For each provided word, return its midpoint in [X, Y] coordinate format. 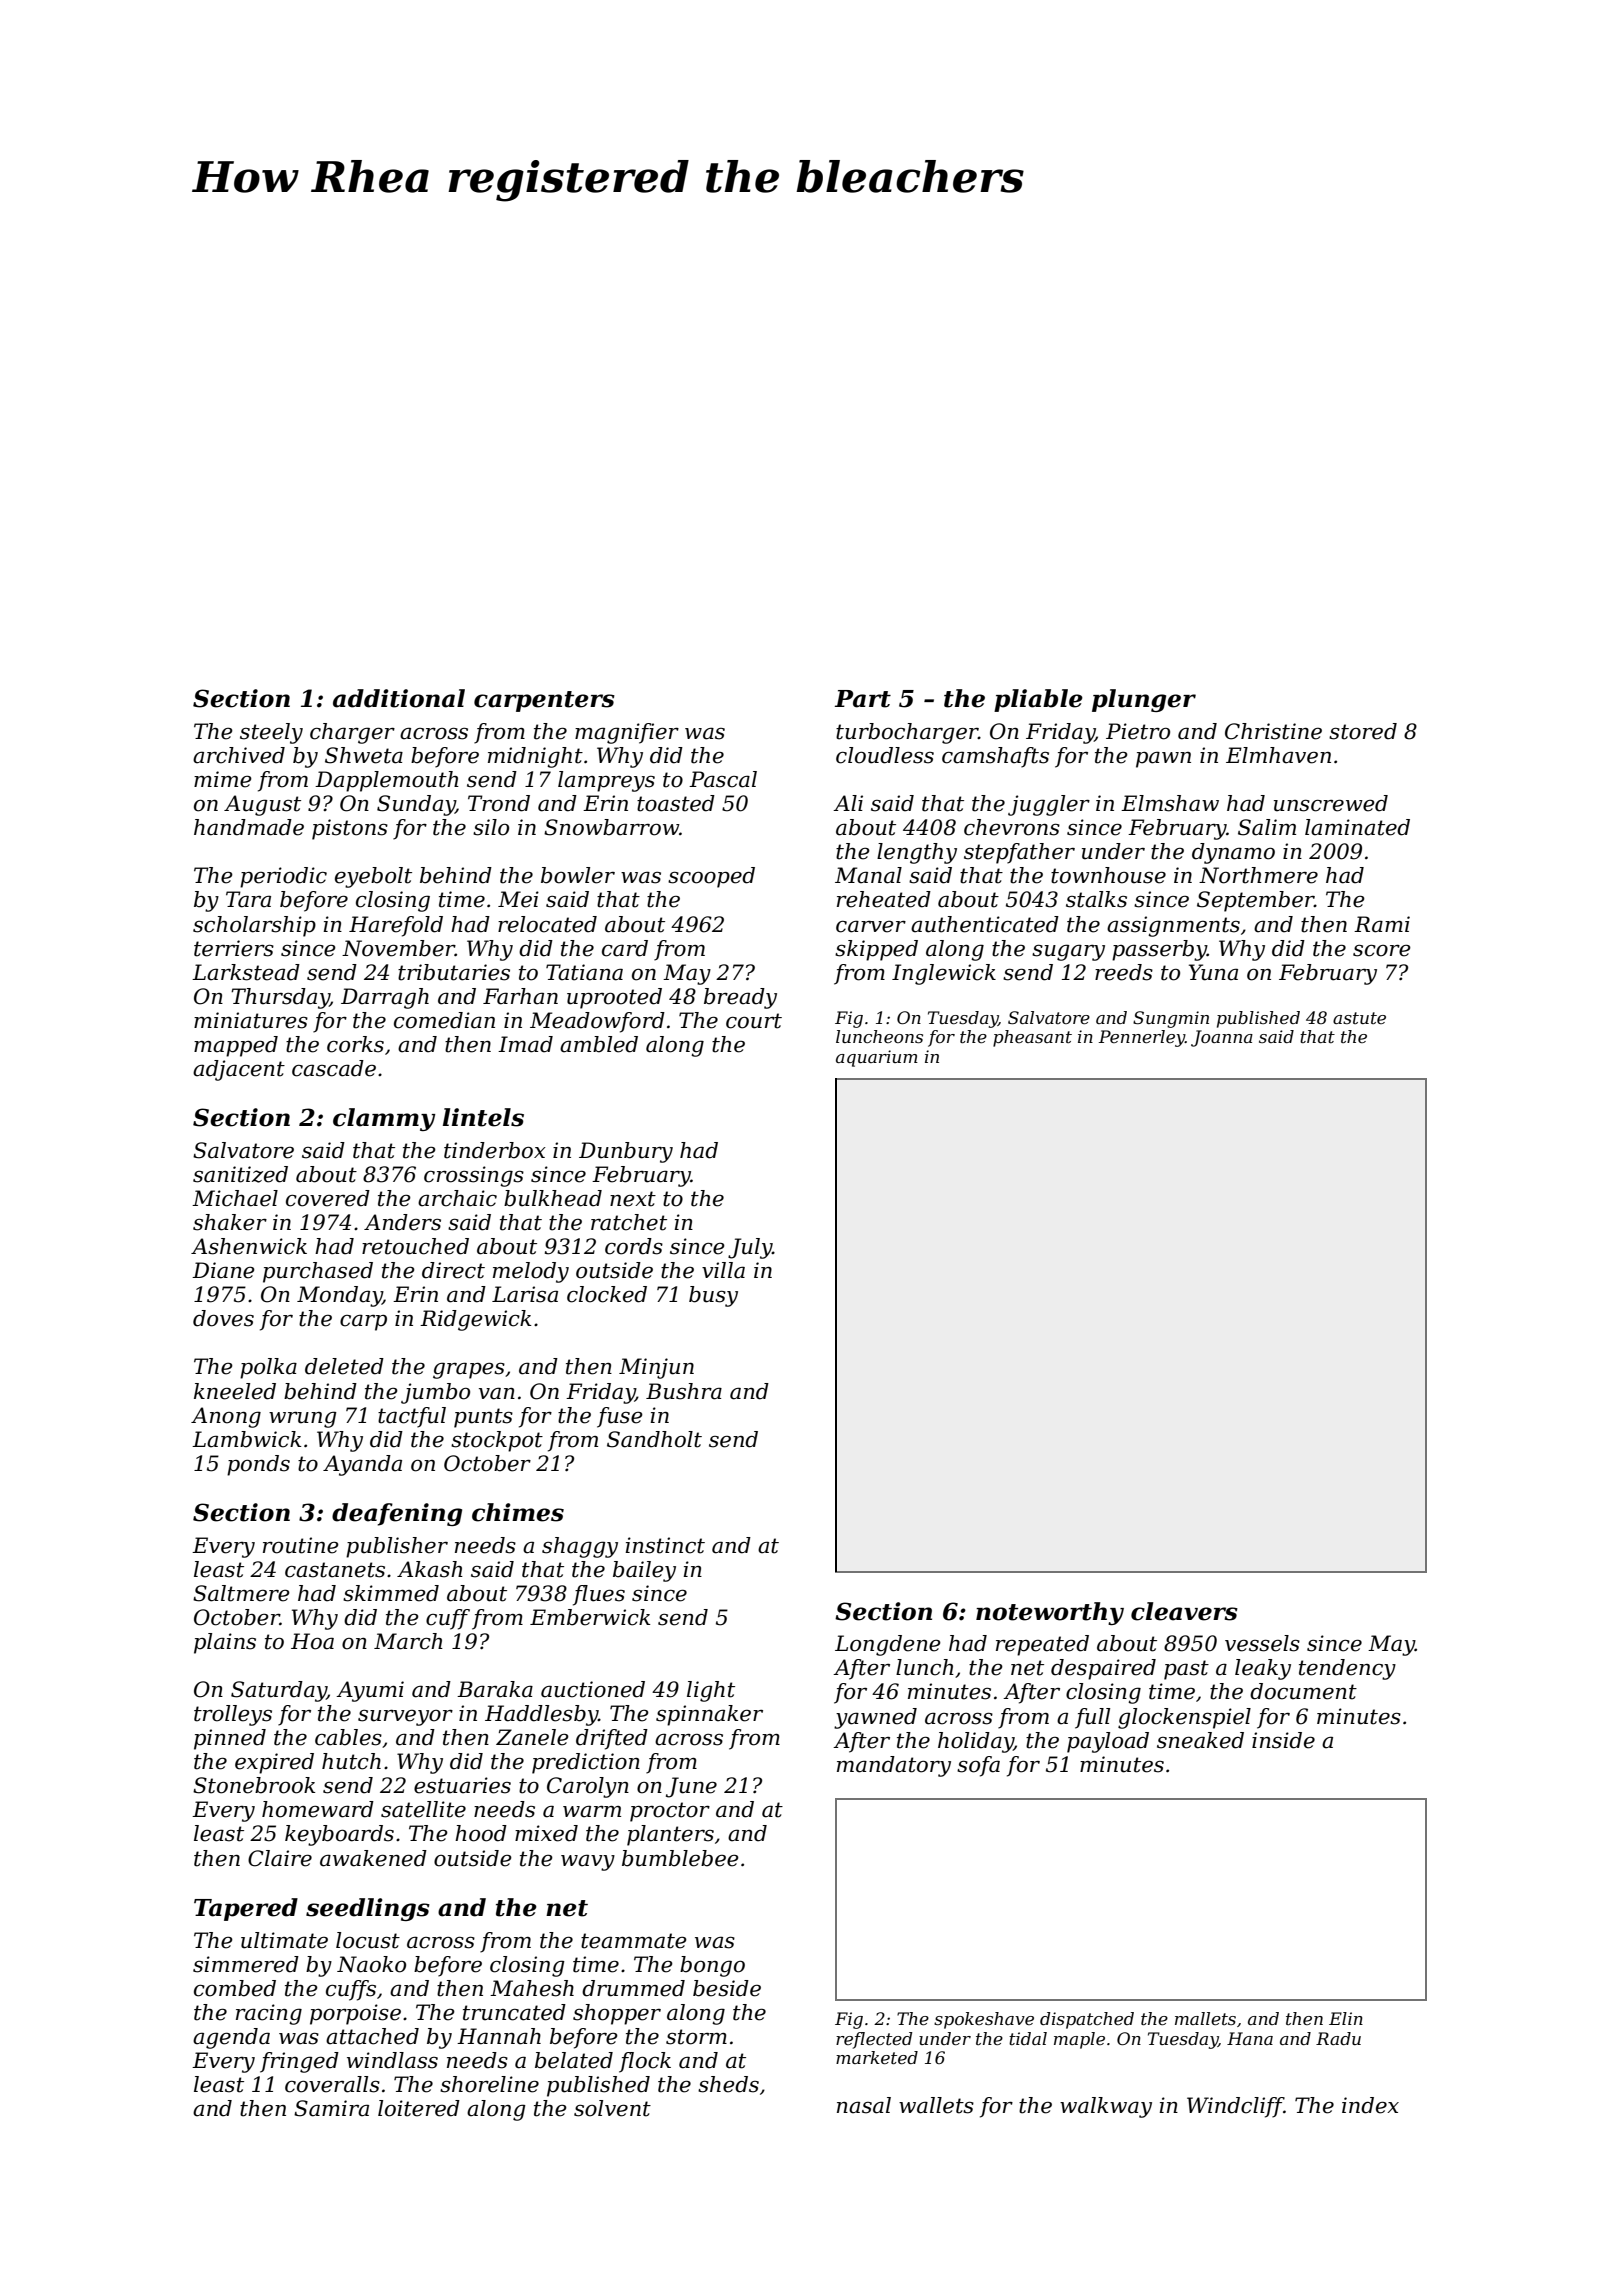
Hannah [499, 2036]
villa [723, 1270]
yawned [875, 1718]
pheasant [1032, 1038]
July [750, 1248]
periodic [283, 877]
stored [1363, 731]
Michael [235, 1198]
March [408, 1641]
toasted [676, 803]
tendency [1347, 1669]
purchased [318, 1272]
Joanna [1222, 1038]
